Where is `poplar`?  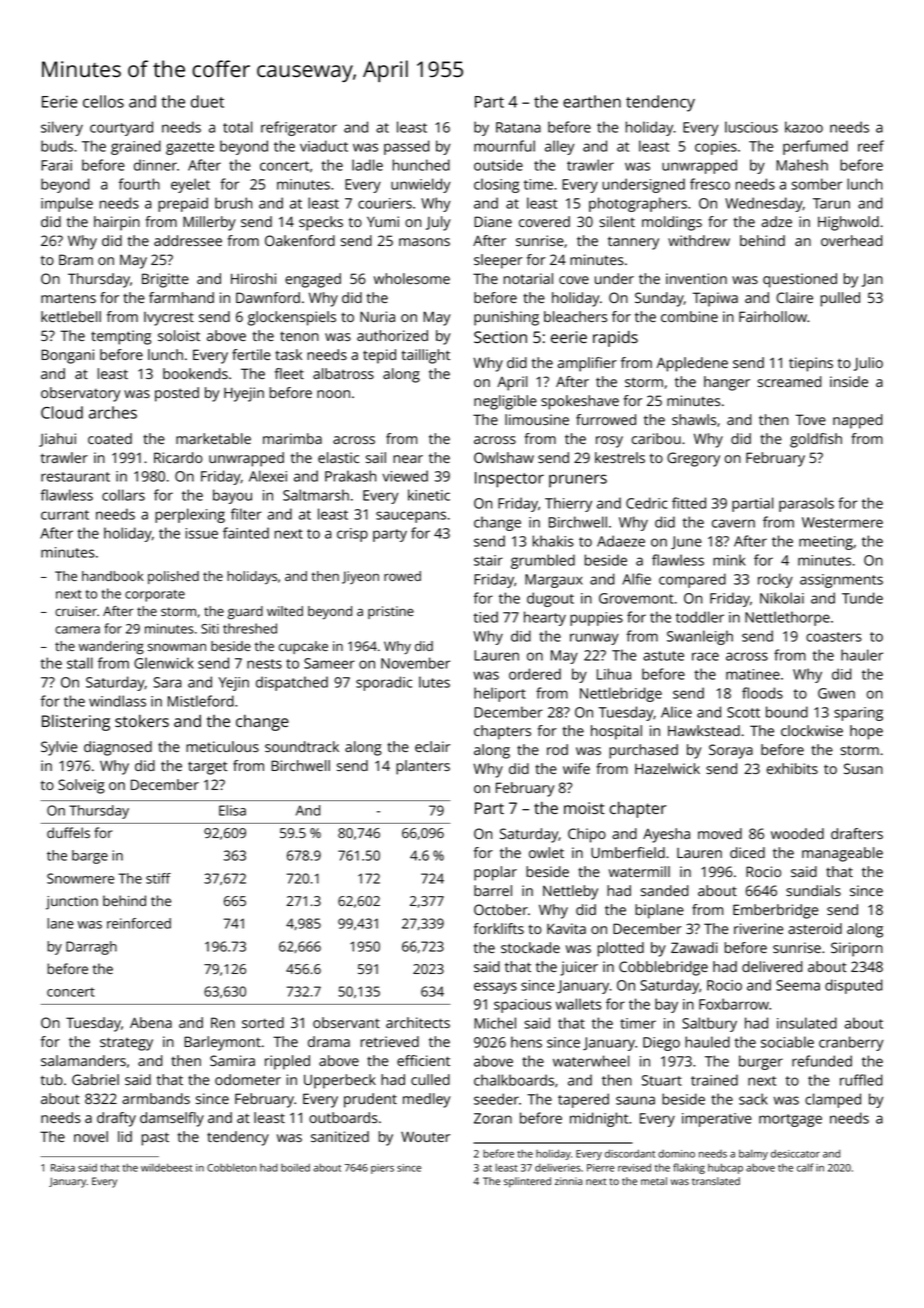 poplar is located at coordinates (495, 873).
